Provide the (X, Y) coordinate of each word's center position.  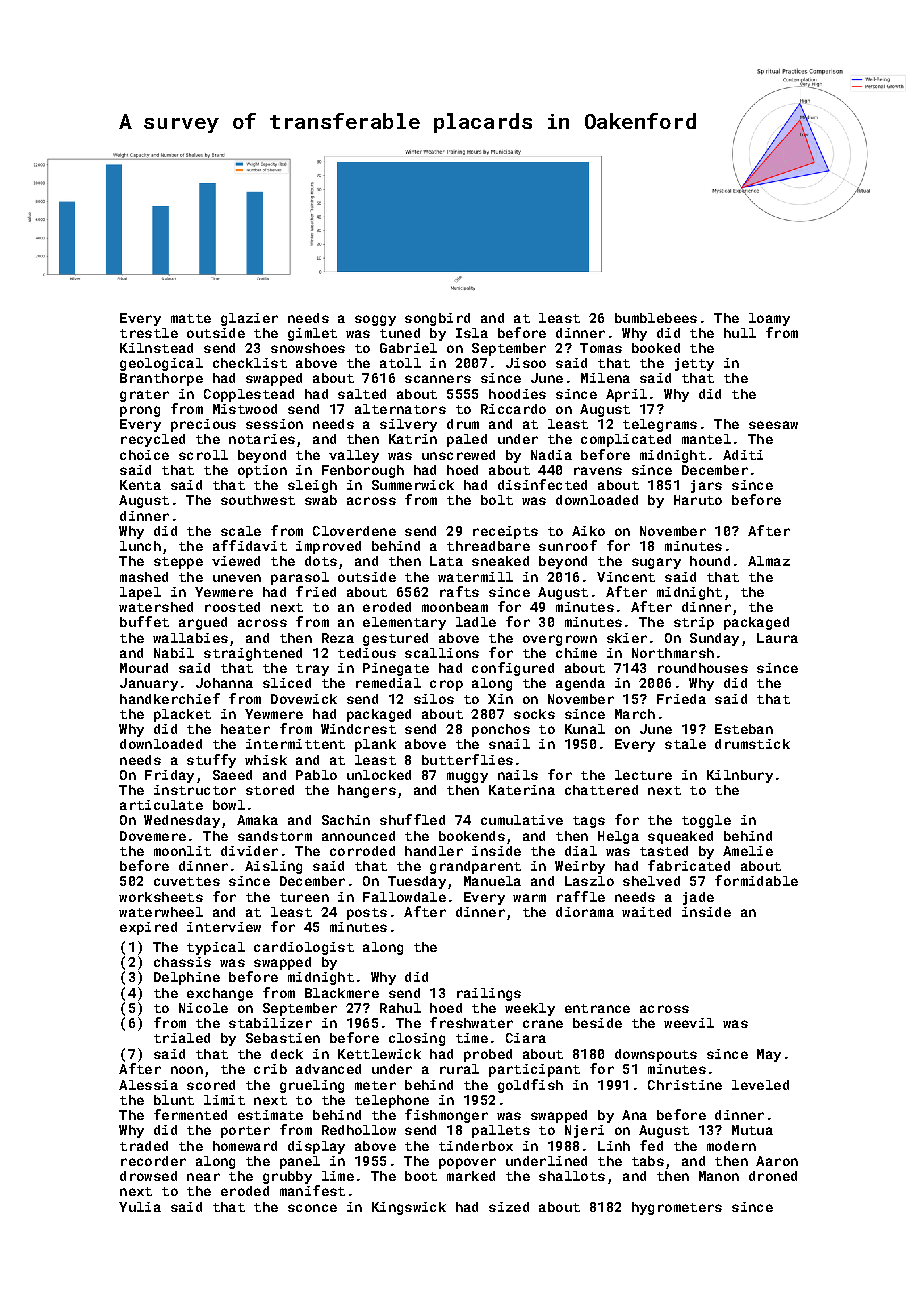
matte (191, 318)
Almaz (769, 561)
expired (148, 928)
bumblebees (656, 318)
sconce (312, 1208)
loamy (769, 319)
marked (471, 1176)
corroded (362, 851)
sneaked (500, 561)
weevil (689, 1023)
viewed (236, 561)
